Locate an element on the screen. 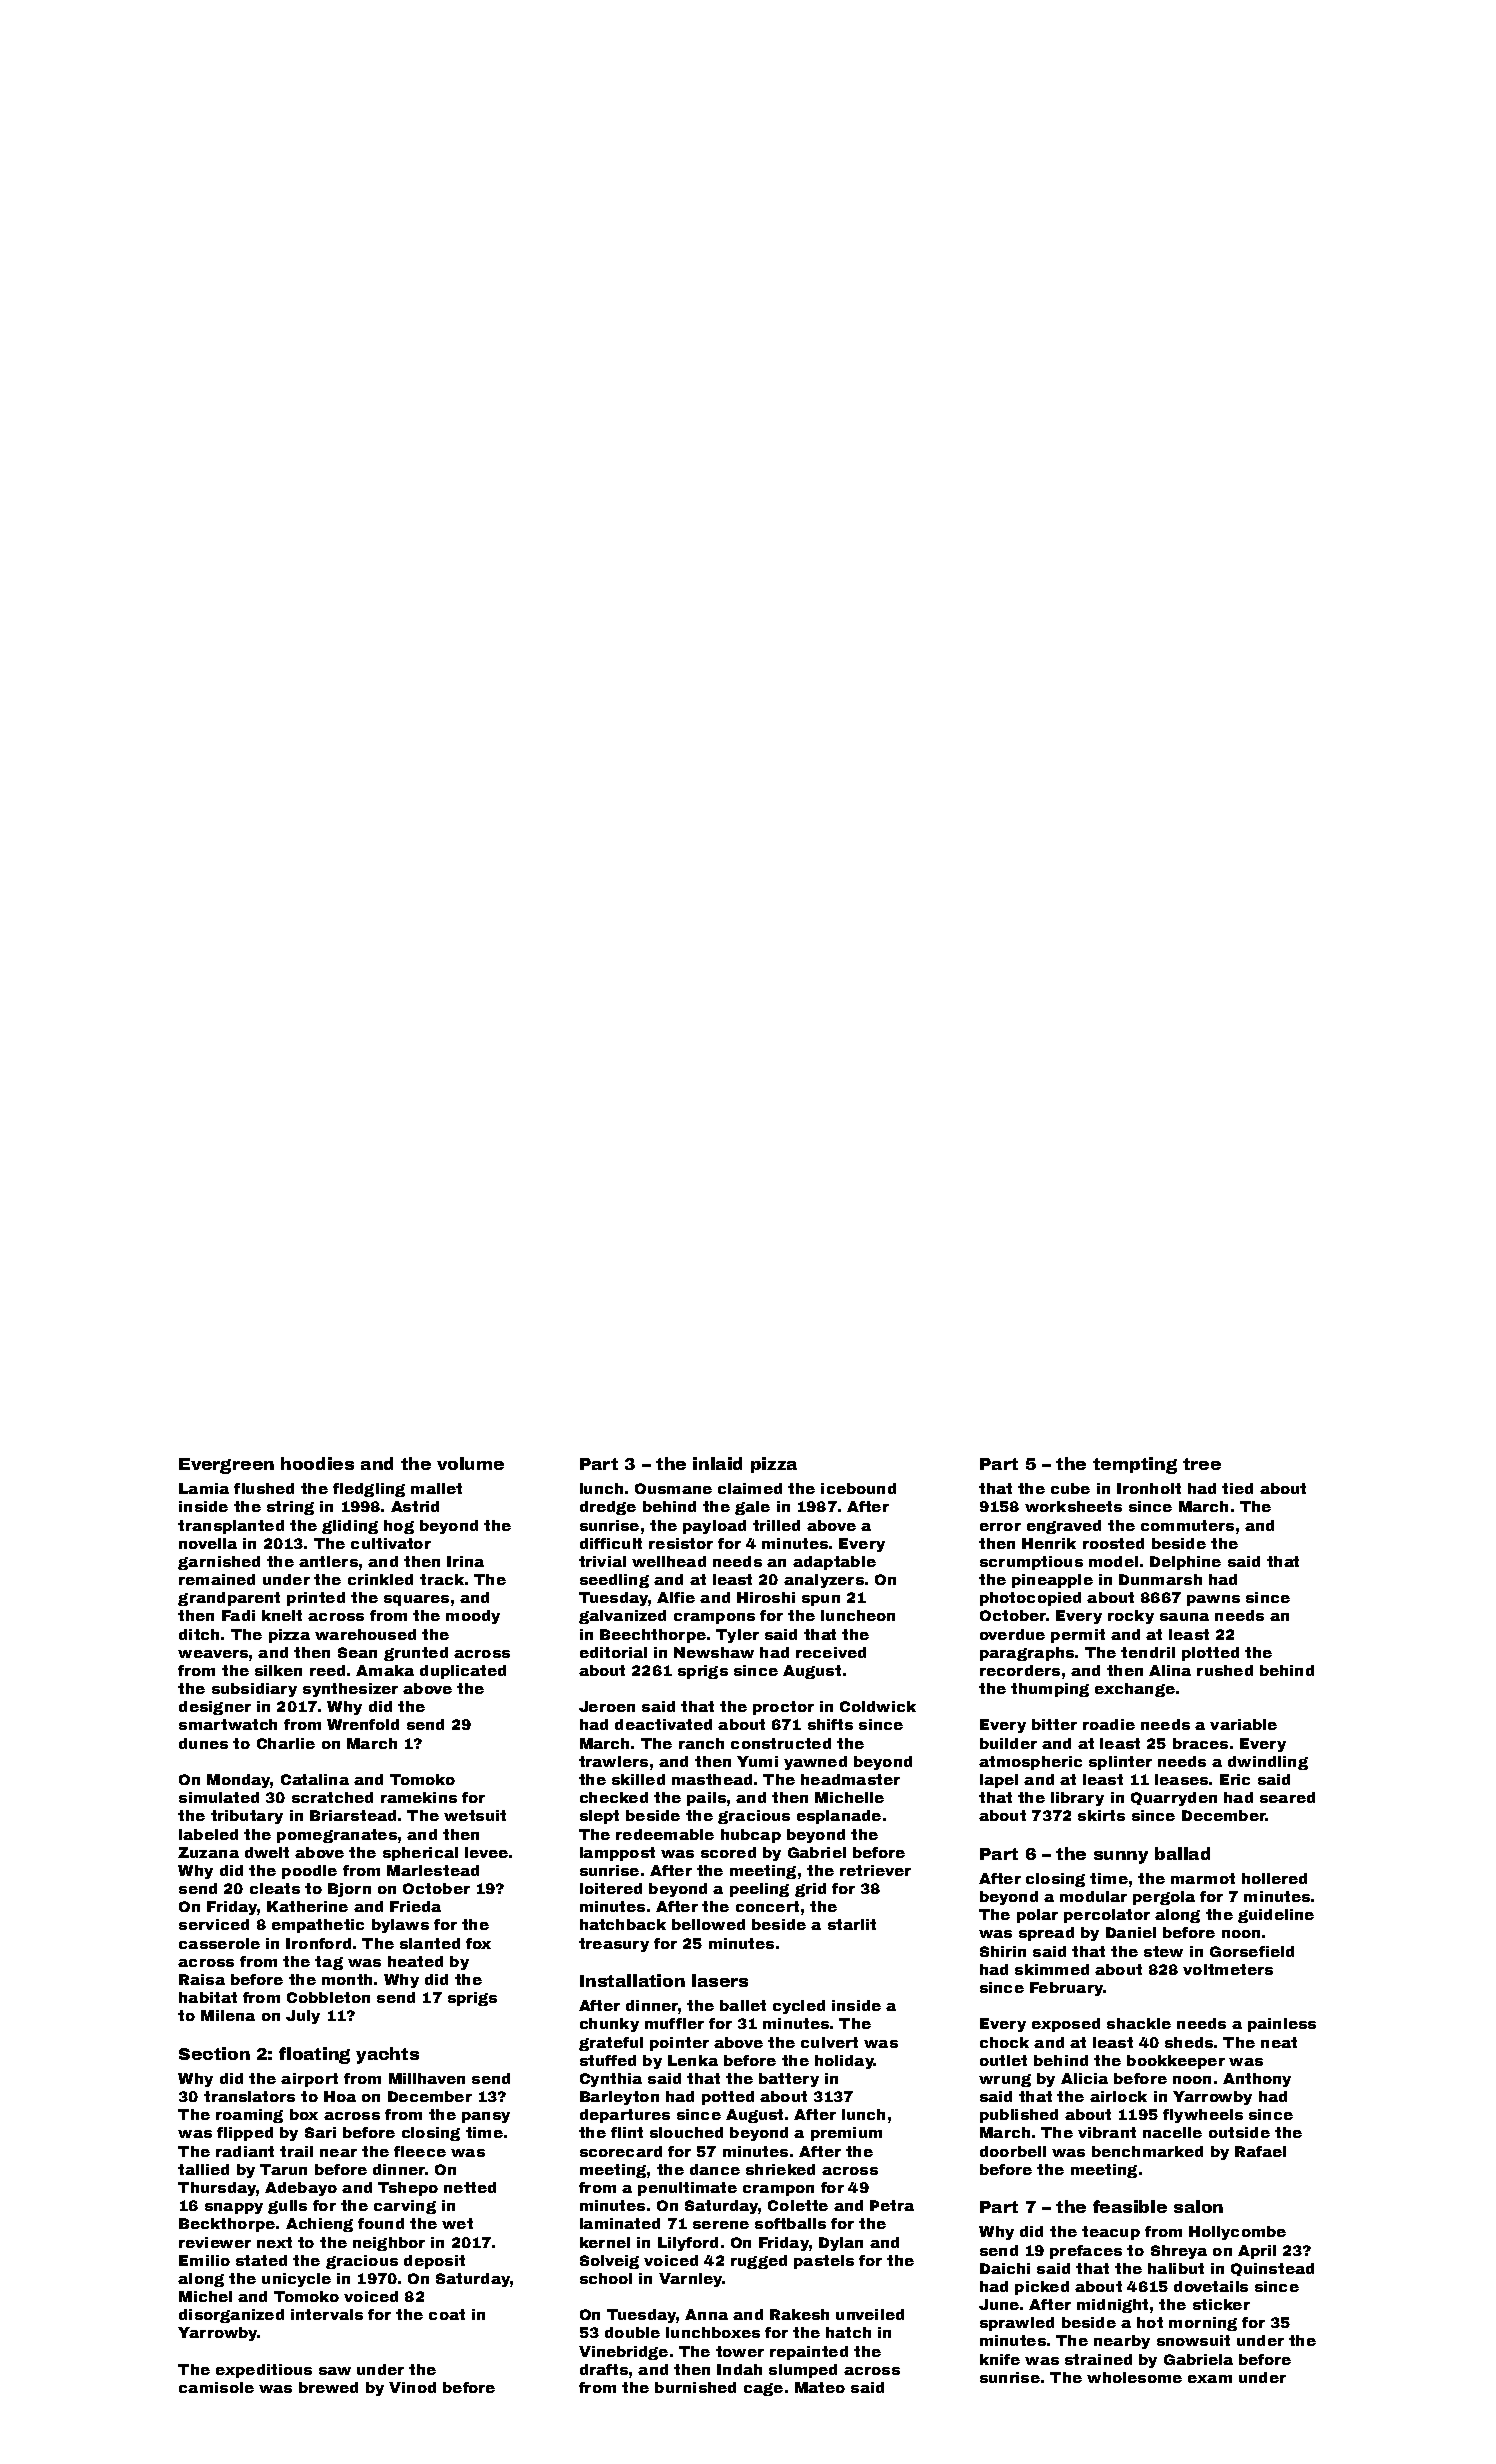 The image size is (1496, 2464). painless is located at coordinates (1282, 2025).
